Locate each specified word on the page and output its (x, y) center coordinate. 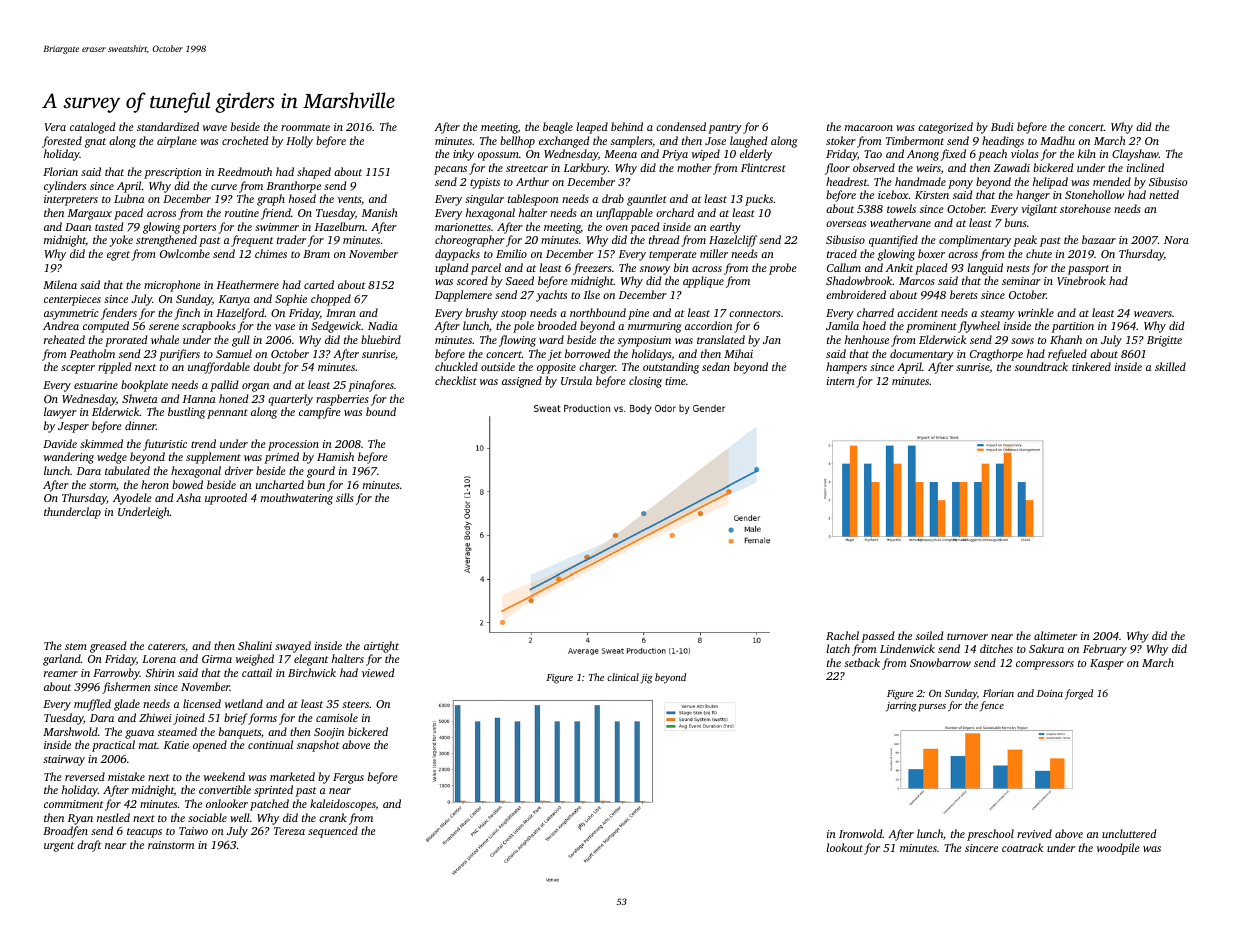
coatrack (1022, 847)
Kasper (1107, 664)
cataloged (92, 128)
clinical (623, 677)
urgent (59, 847)
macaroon (869, 128)
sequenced (333, 832)
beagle (558, 128)
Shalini (255, 645)
